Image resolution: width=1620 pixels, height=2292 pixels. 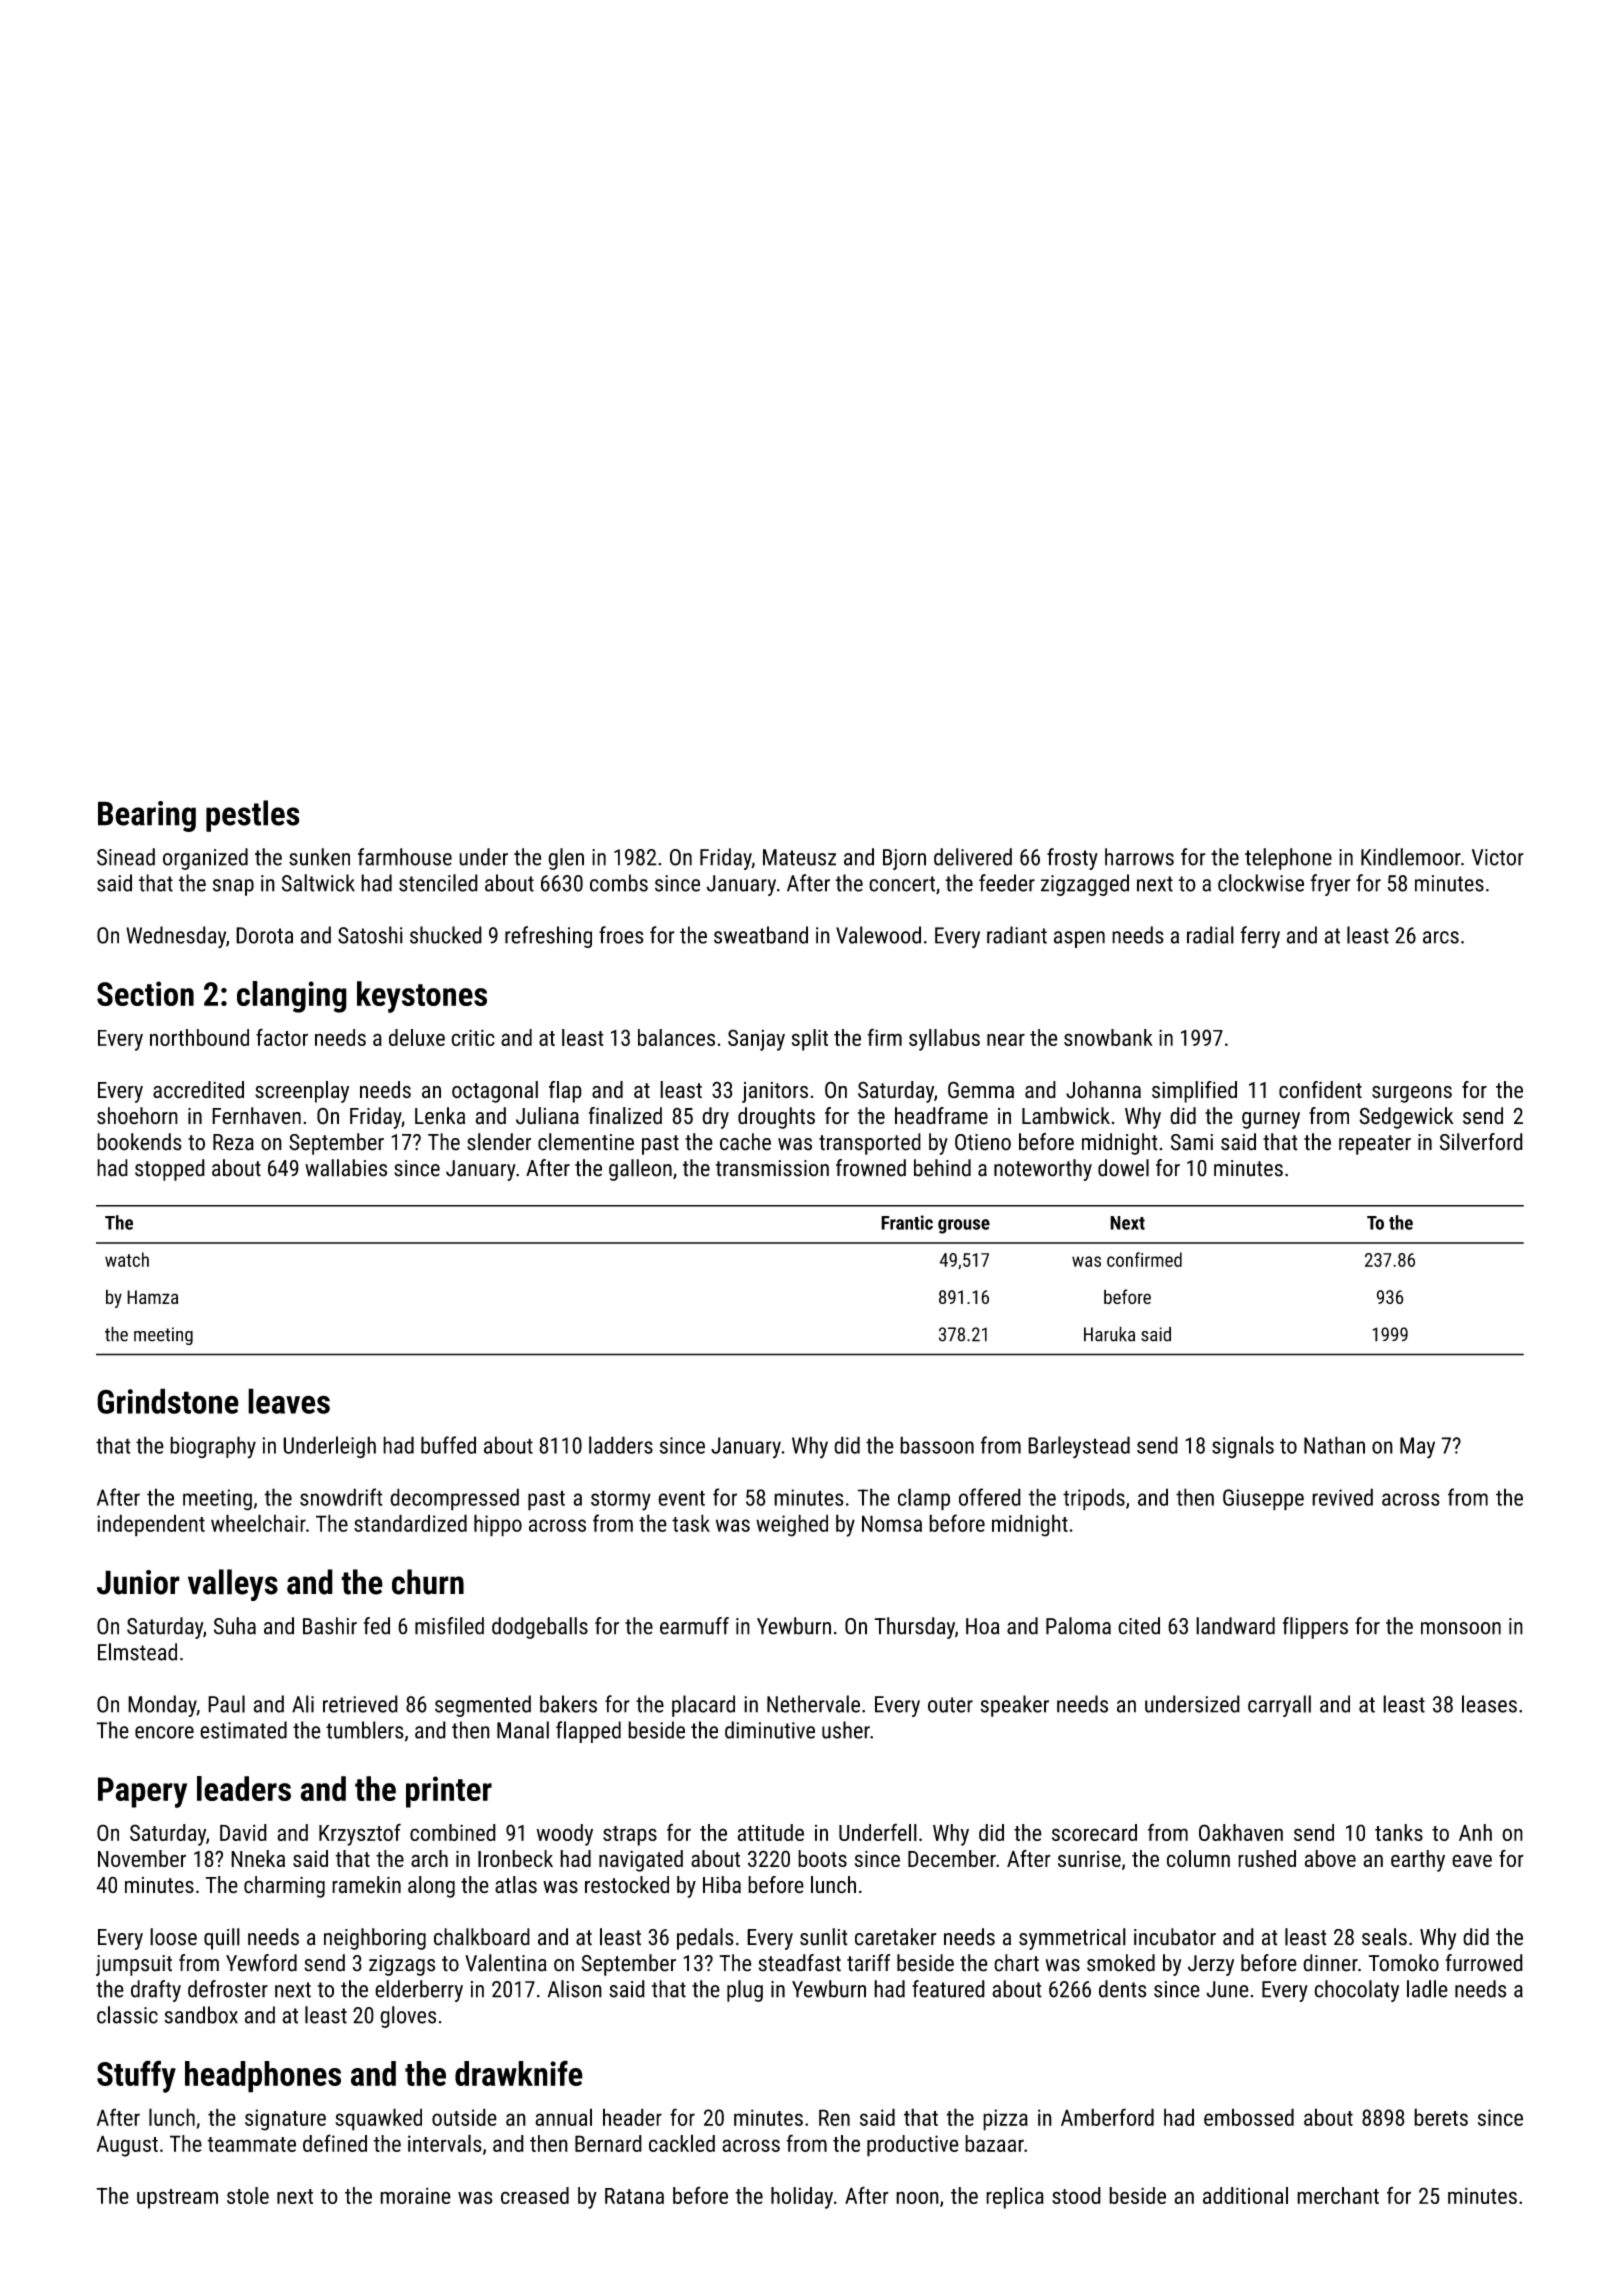 I want to click on bassoon, so click(x=937, y=1445).
